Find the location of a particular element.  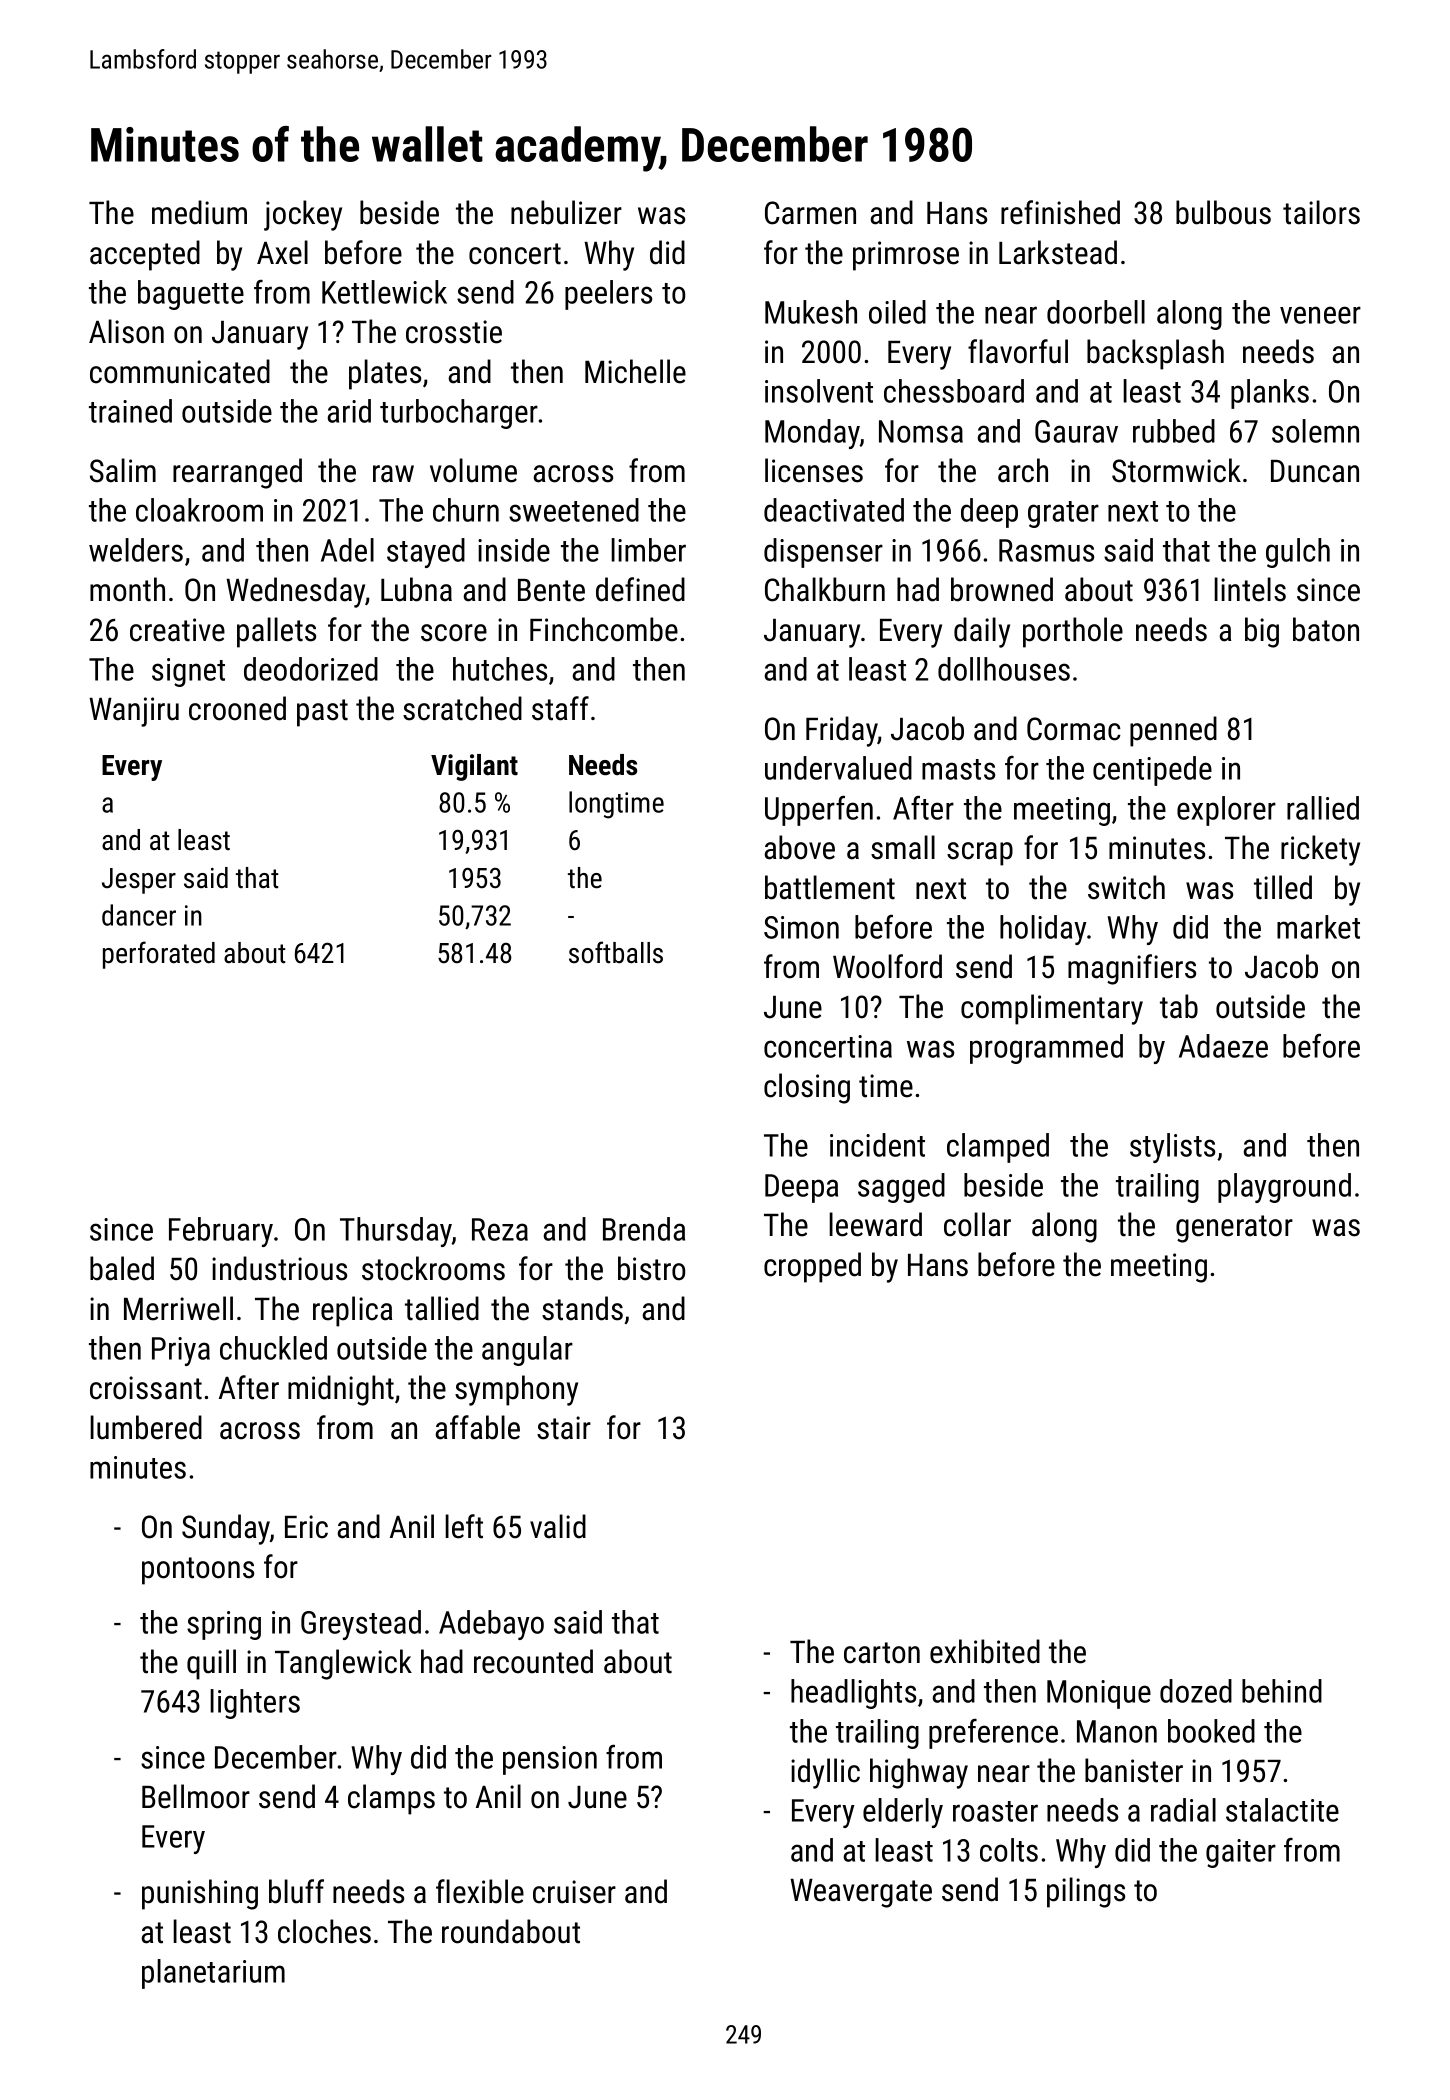

Merriwell is located at coordinates (178, 1308).
